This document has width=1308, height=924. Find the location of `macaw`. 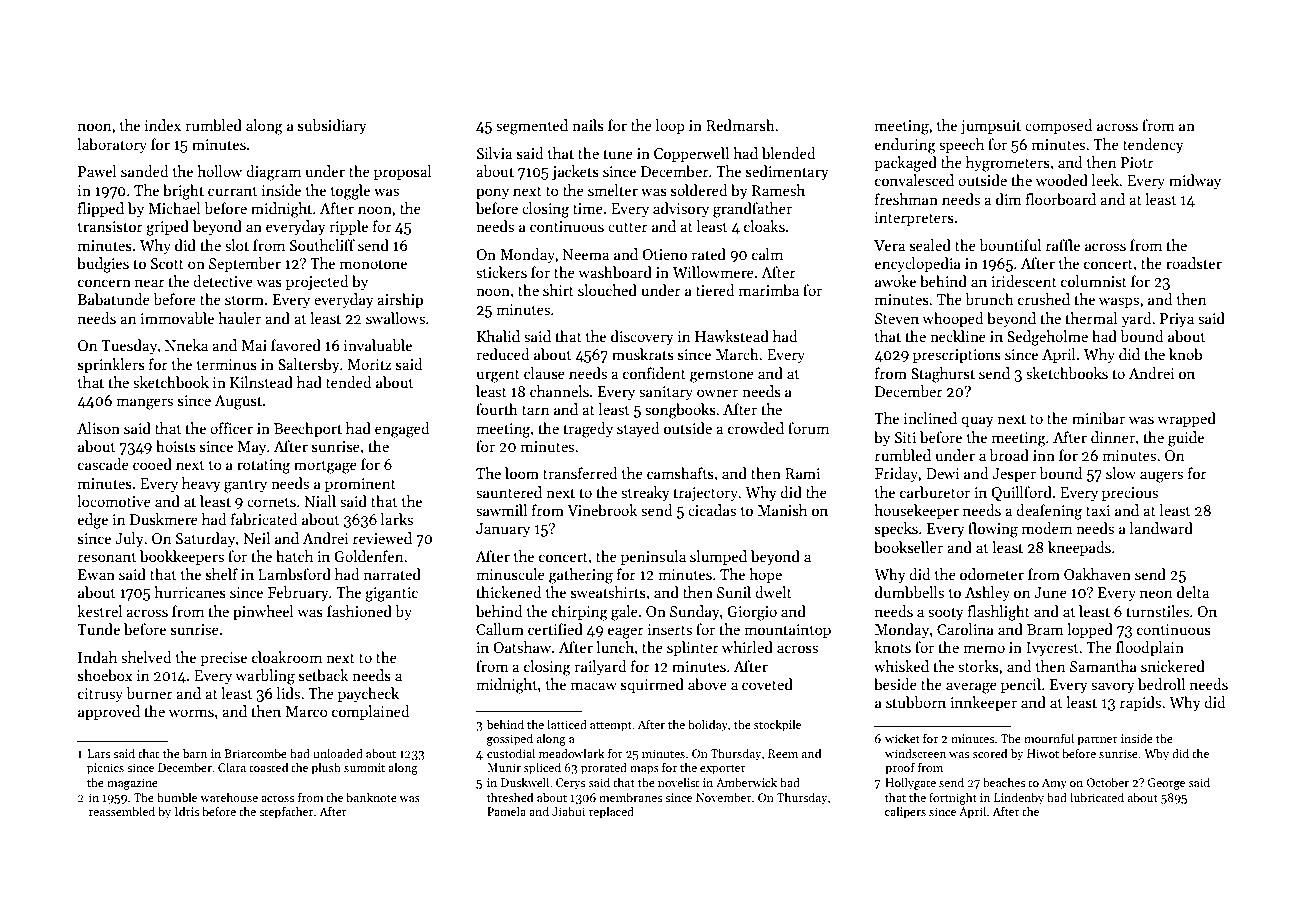

macaw is located at coordinates (594, 686).
